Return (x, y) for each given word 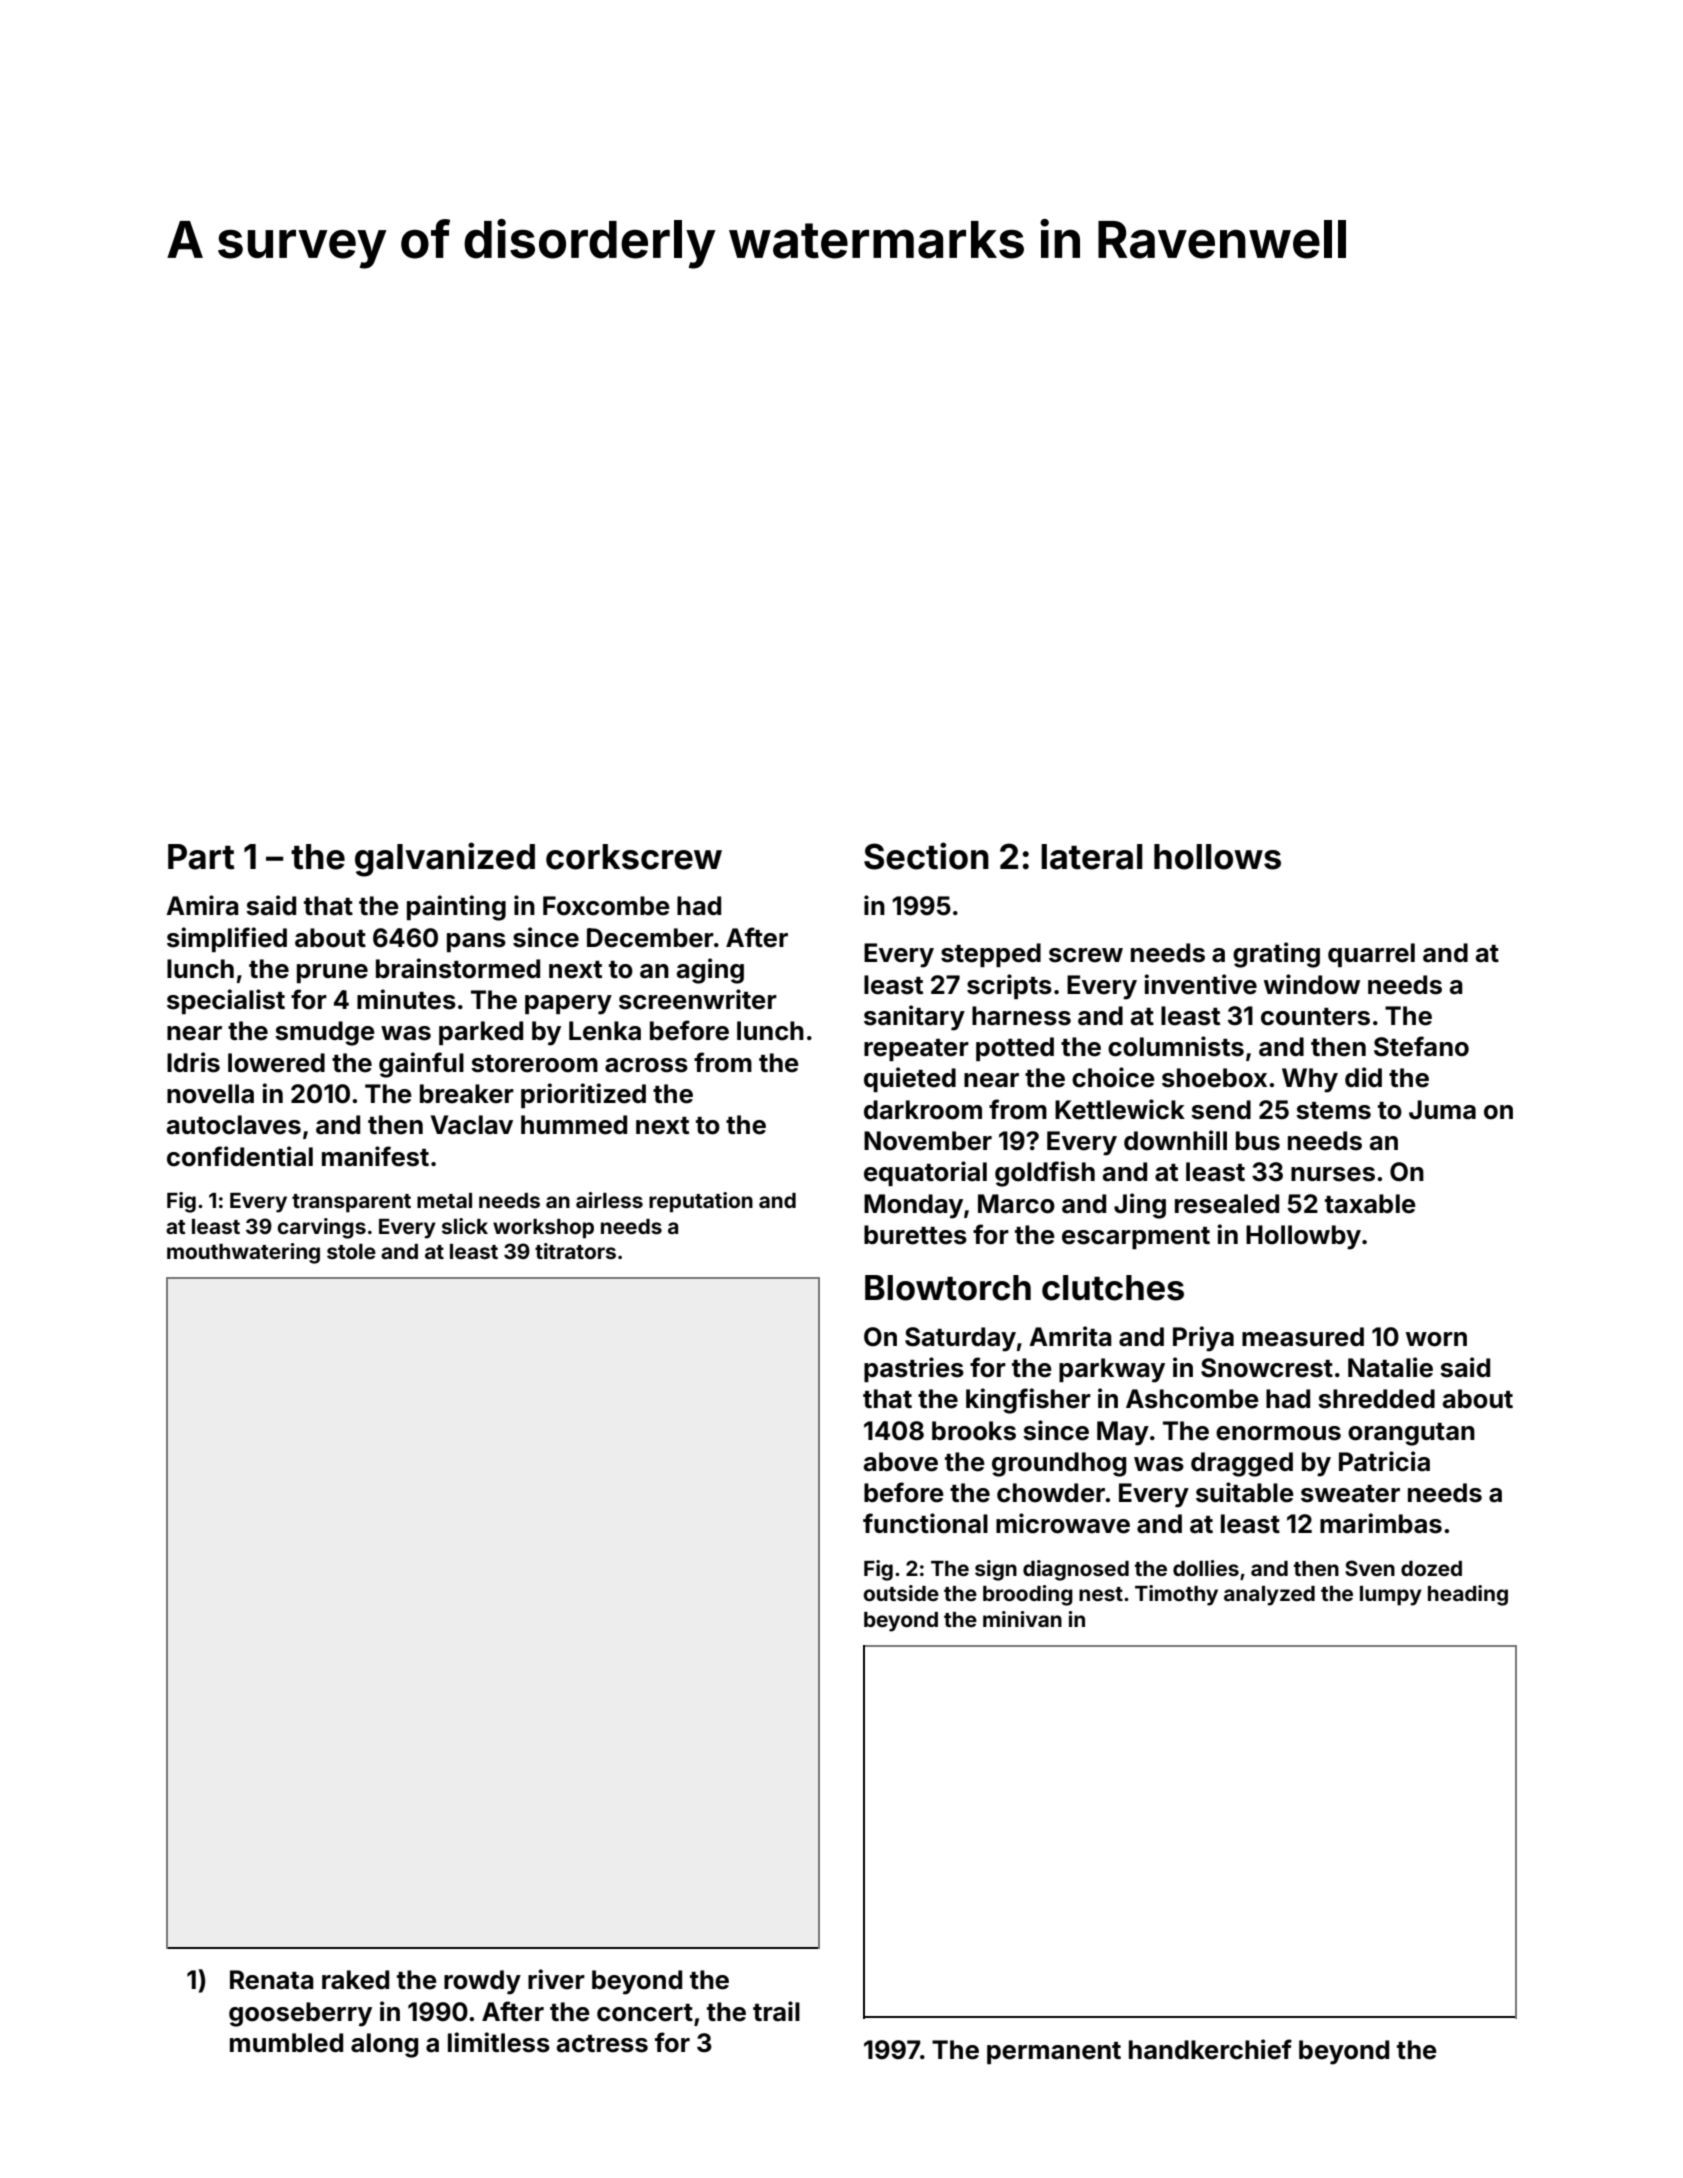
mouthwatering (243, 1253)
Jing (1140, 1206)
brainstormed (458, 968)
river (556, 1979)
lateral (1092, 857)
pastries (914, 1369)
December (650, 938)
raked (355, 1980)
